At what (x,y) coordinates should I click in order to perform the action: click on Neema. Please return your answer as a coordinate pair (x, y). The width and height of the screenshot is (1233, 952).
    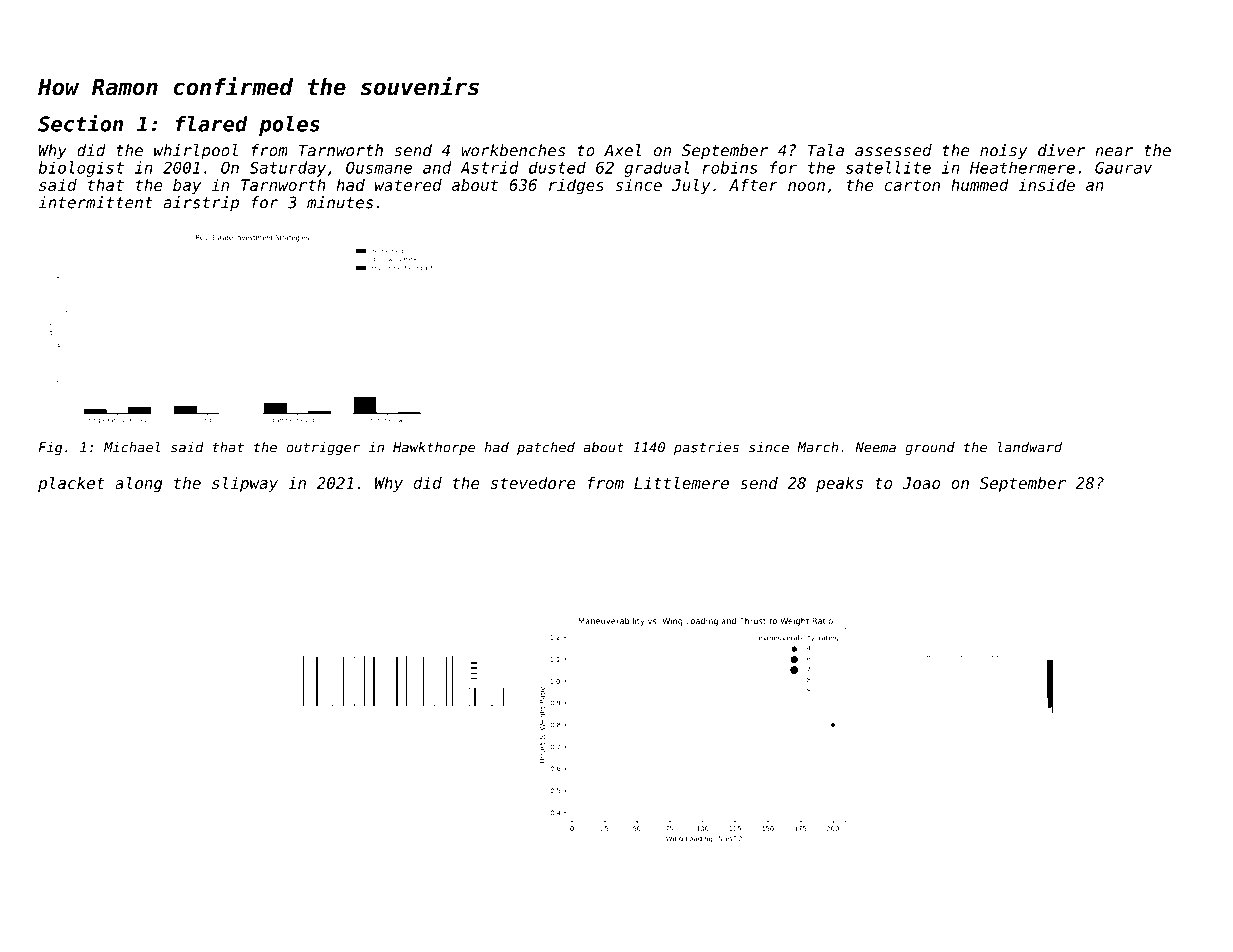
    Looking at the image, I should click on (875, 447).
